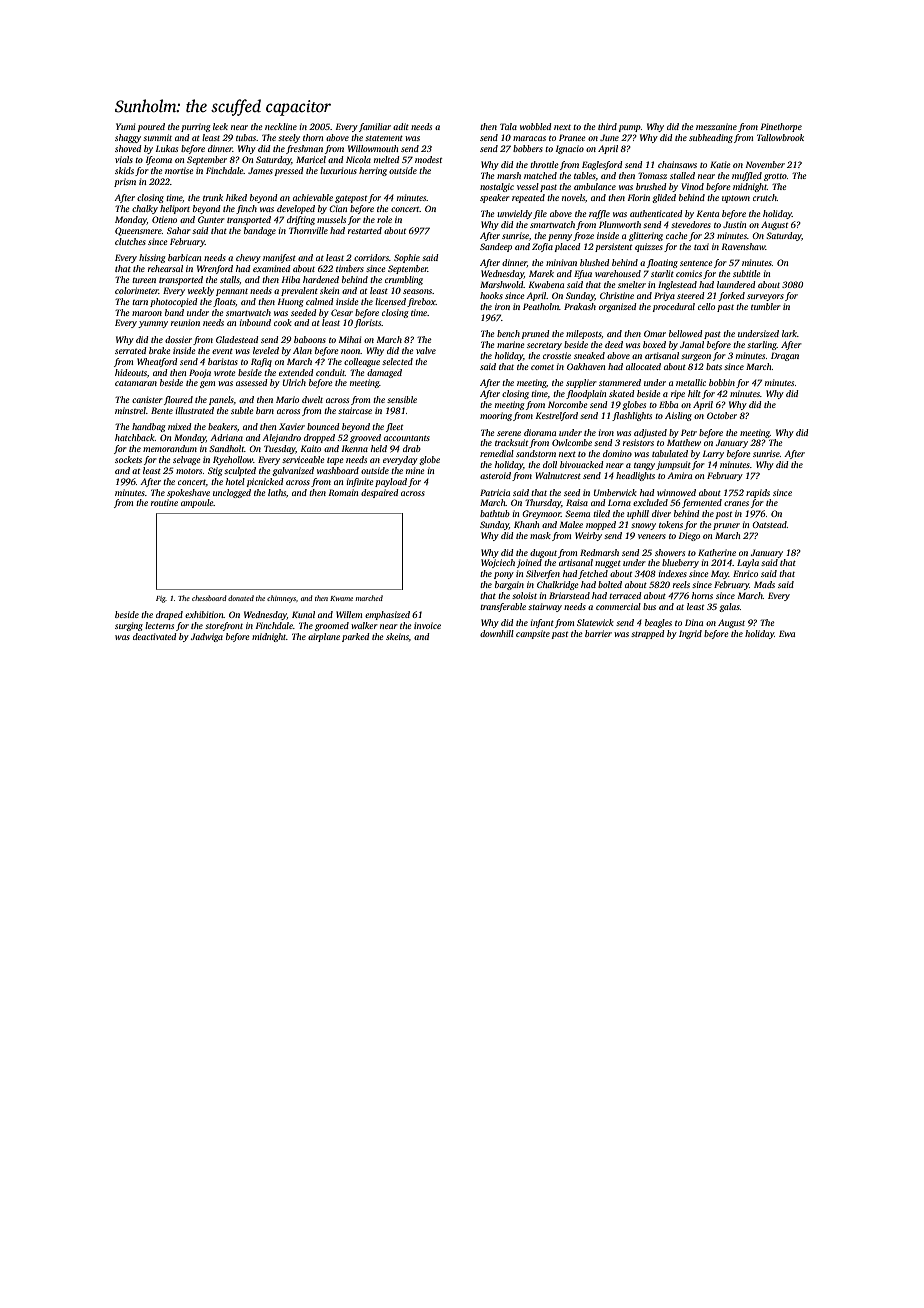  I want to click on cranes, so click(736, 503).
